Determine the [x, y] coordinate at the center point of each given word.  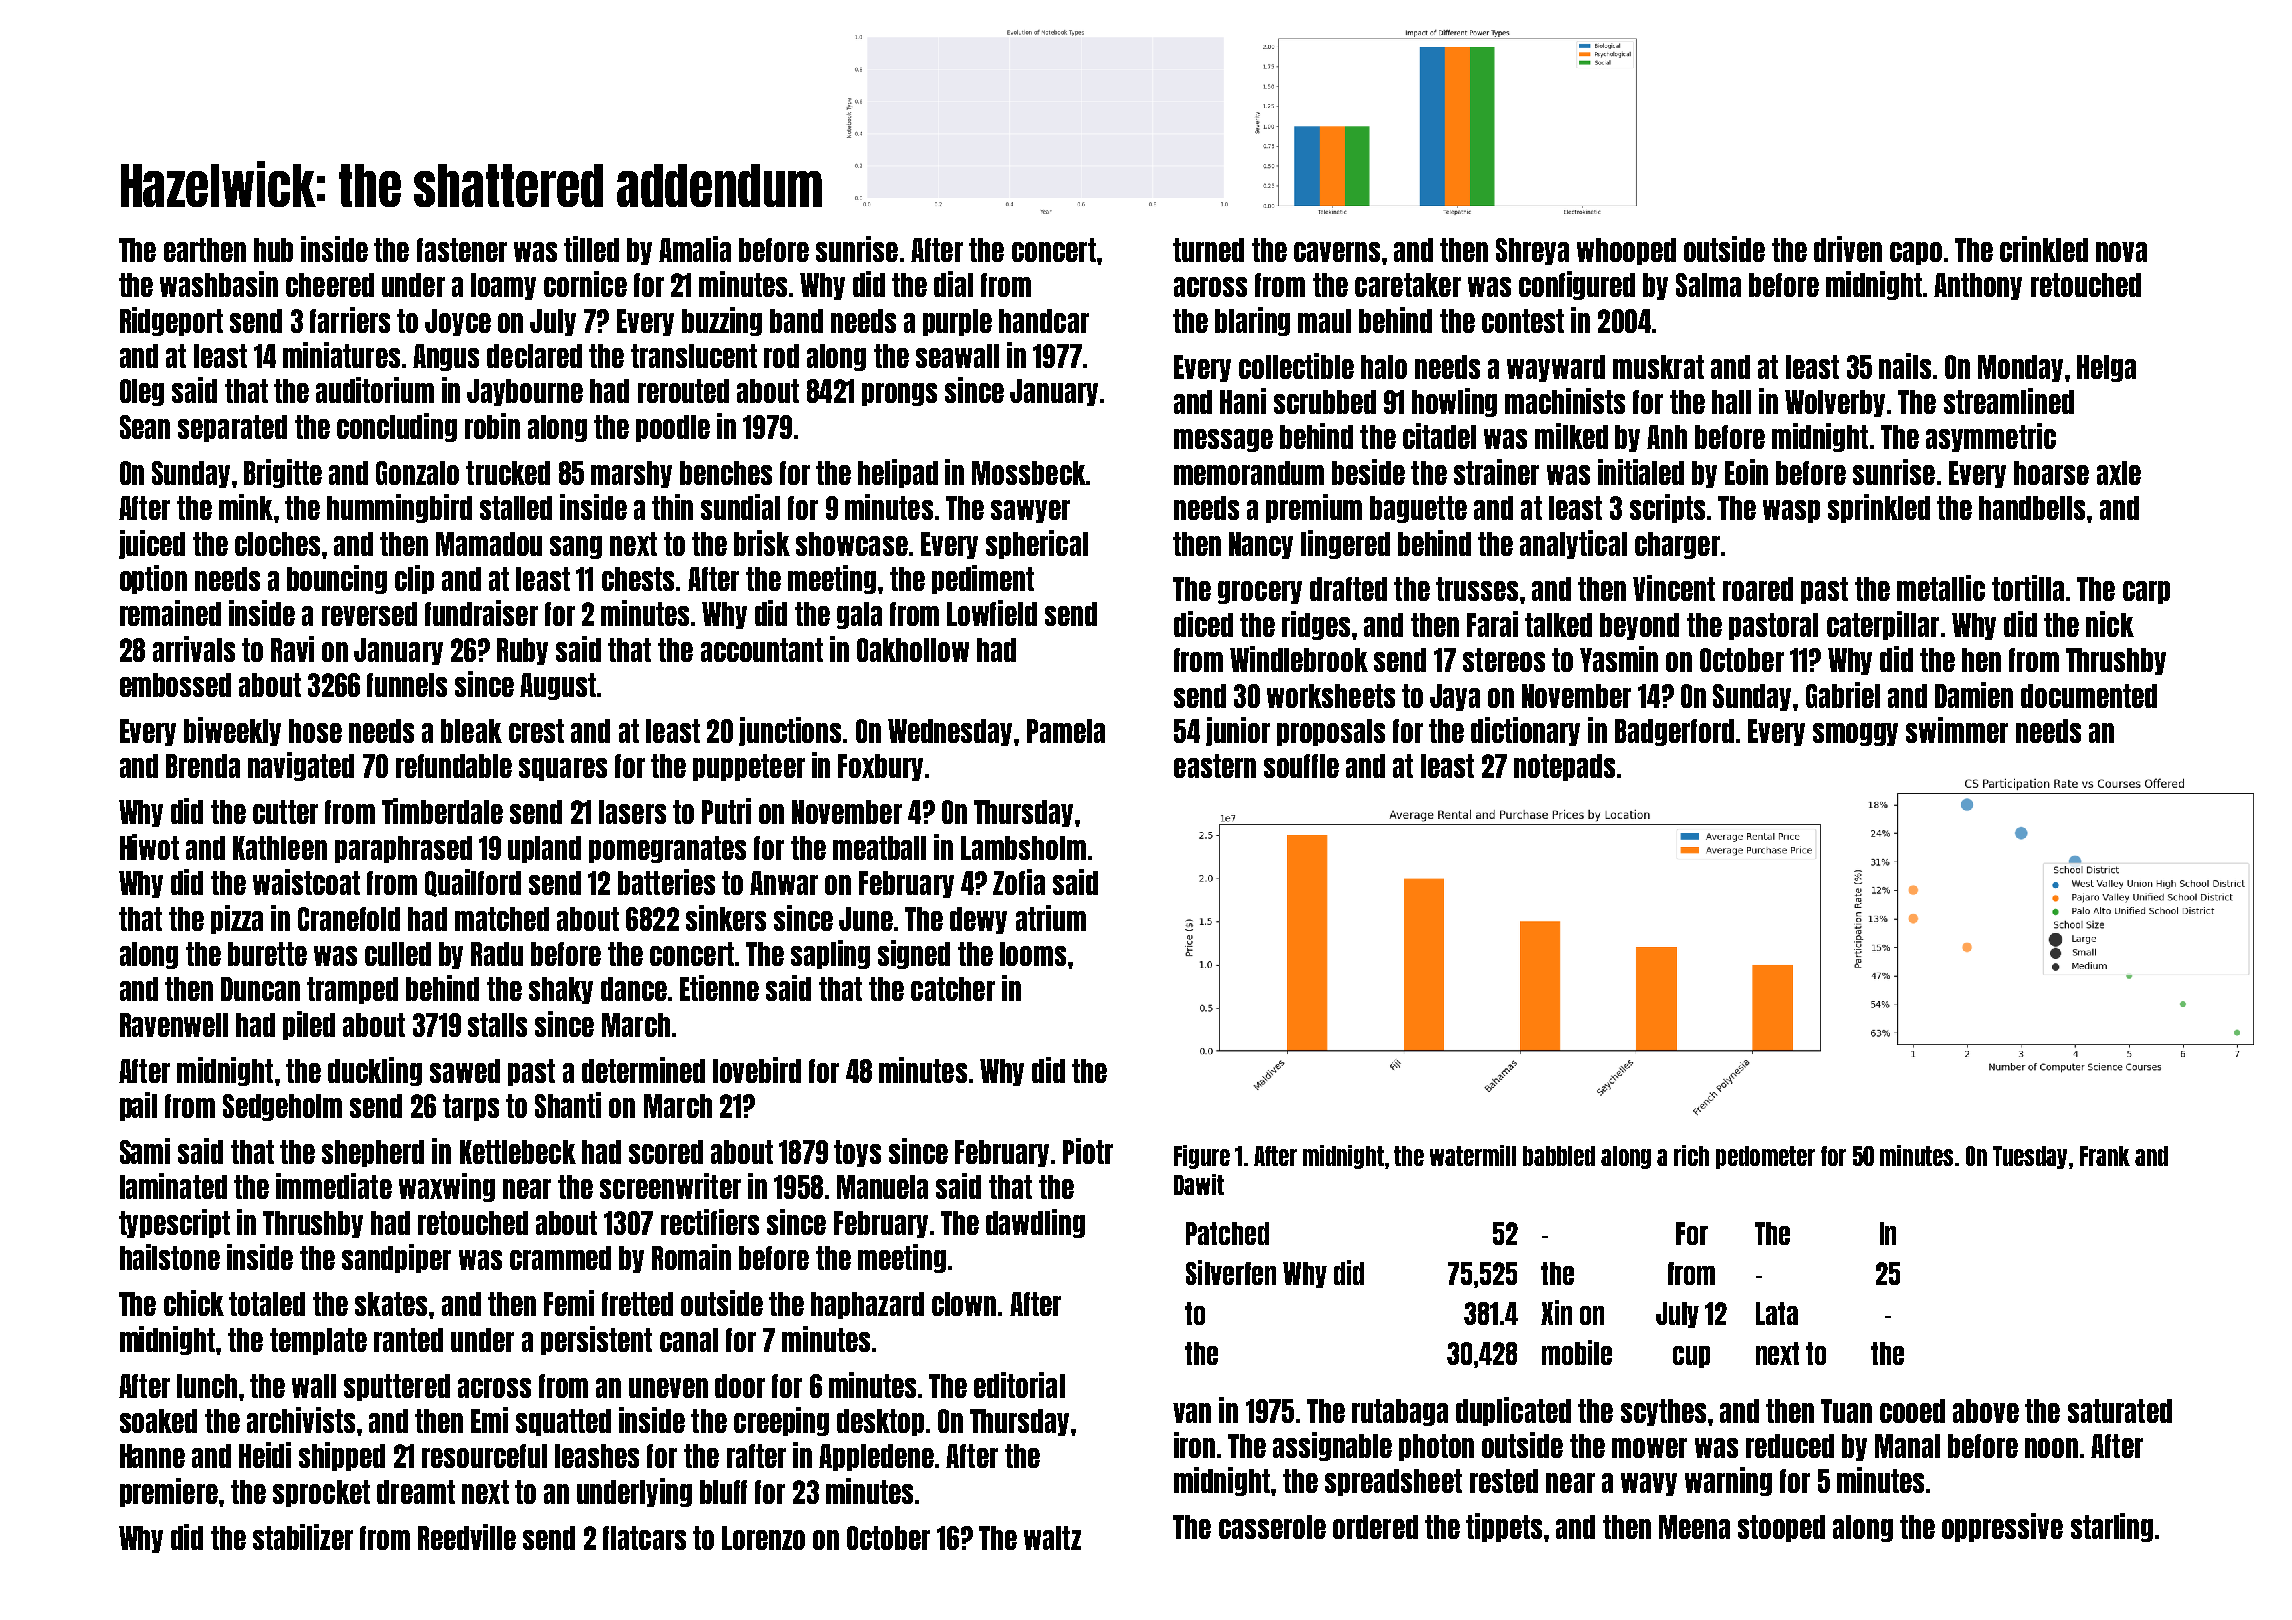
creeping [781, 1421]
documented [2089, 696]
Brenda [203, 766]
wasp [1791, 511]
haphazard [867, 1305]
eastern [1215, 766]
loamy [503, 286]
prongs [899, 394]
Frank [2105, 1156]
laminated [173, 1186]
